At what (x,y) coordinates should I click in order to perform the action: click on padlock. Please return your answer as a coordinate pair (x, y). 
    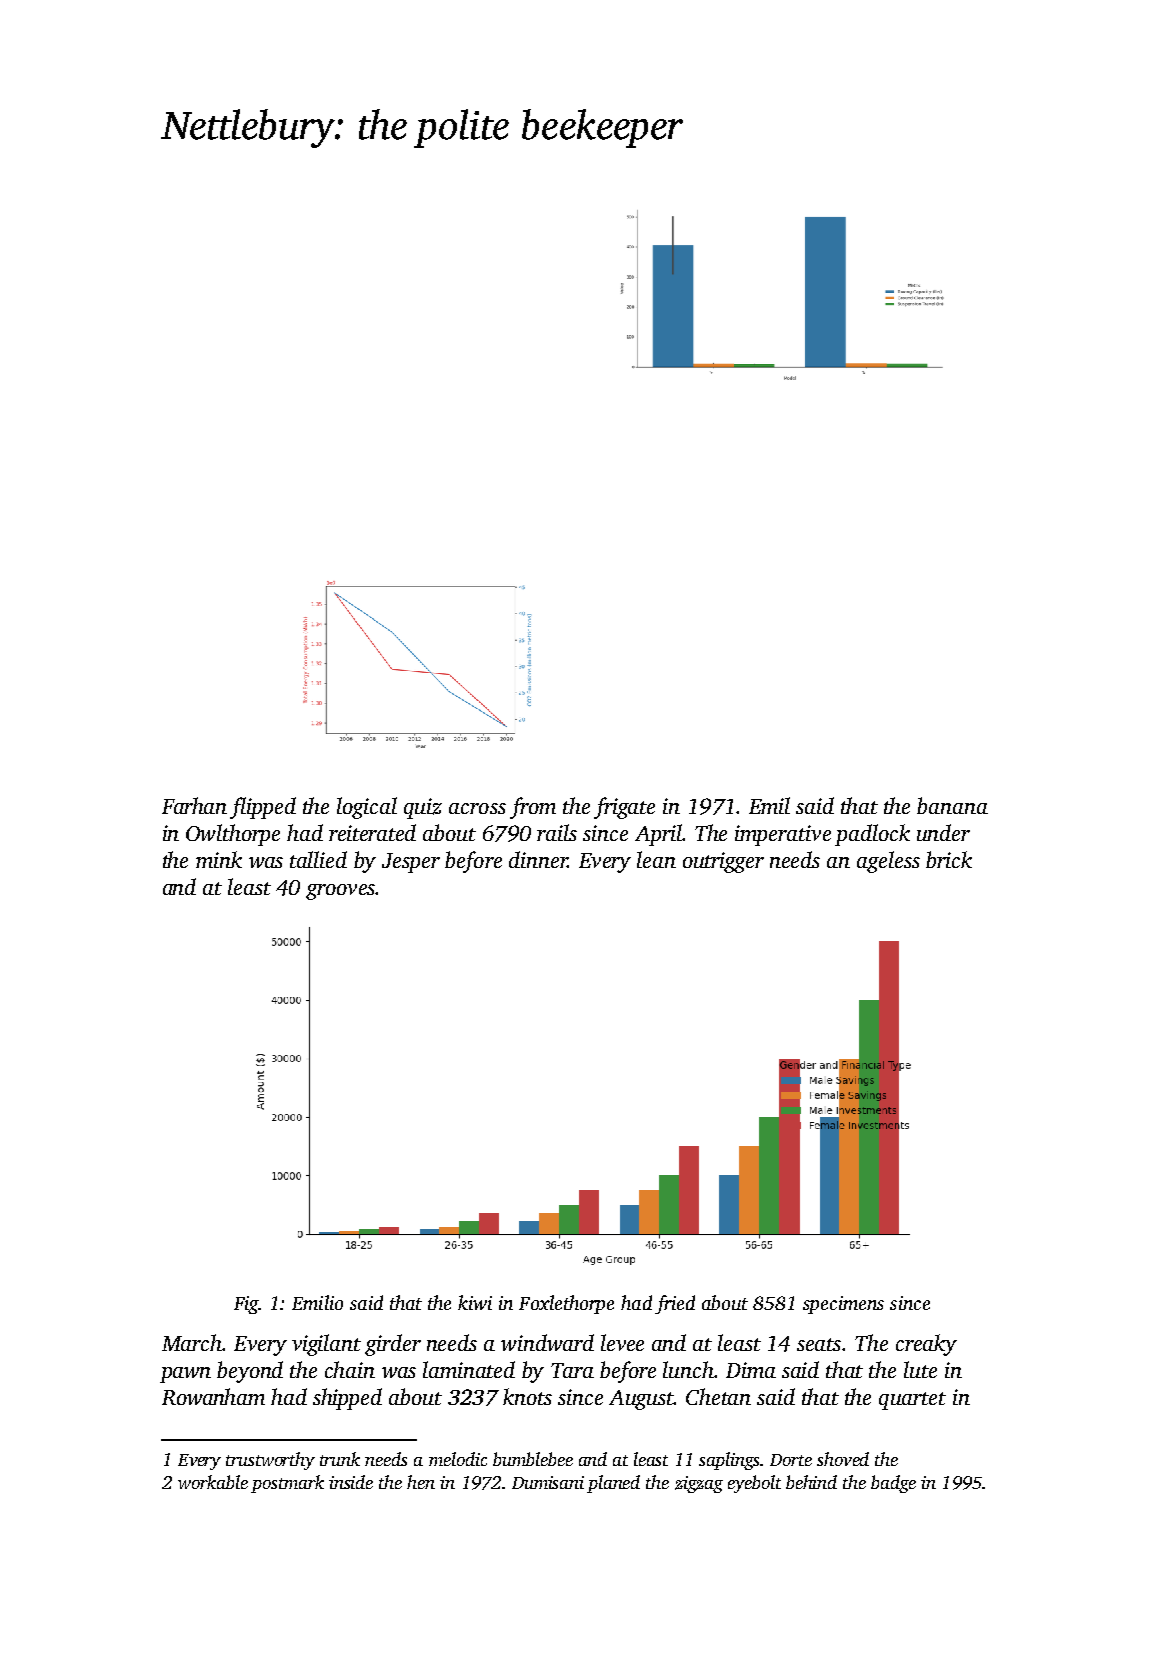
    Looking at the image, I should click on (872, 835).
